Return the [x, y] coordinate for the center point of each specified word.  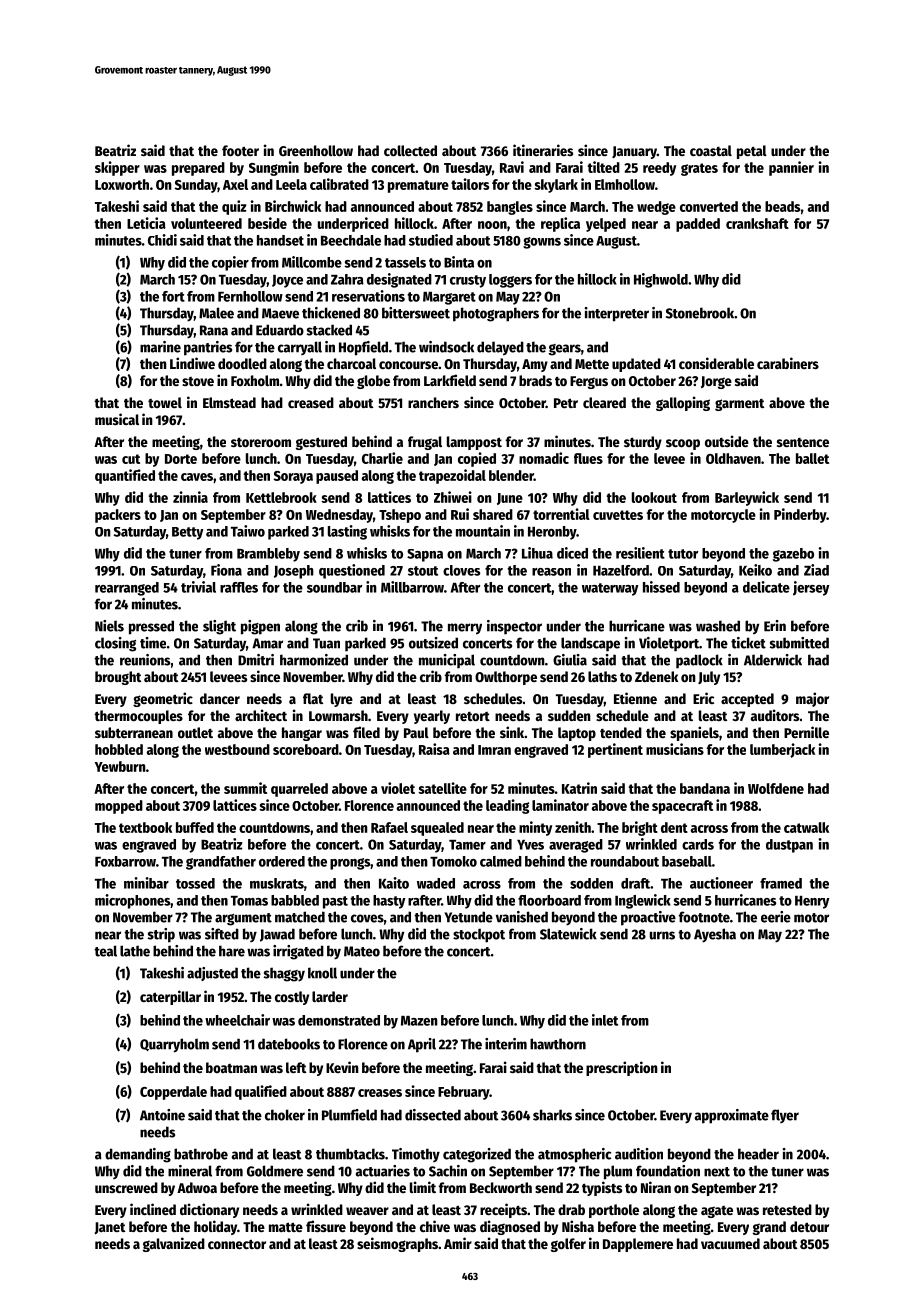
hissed [661, 587]
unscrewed [126, 1187]
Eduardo [280, 330]
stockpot [479, 935]
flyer [785, 1116]
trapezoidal [452, 476]
